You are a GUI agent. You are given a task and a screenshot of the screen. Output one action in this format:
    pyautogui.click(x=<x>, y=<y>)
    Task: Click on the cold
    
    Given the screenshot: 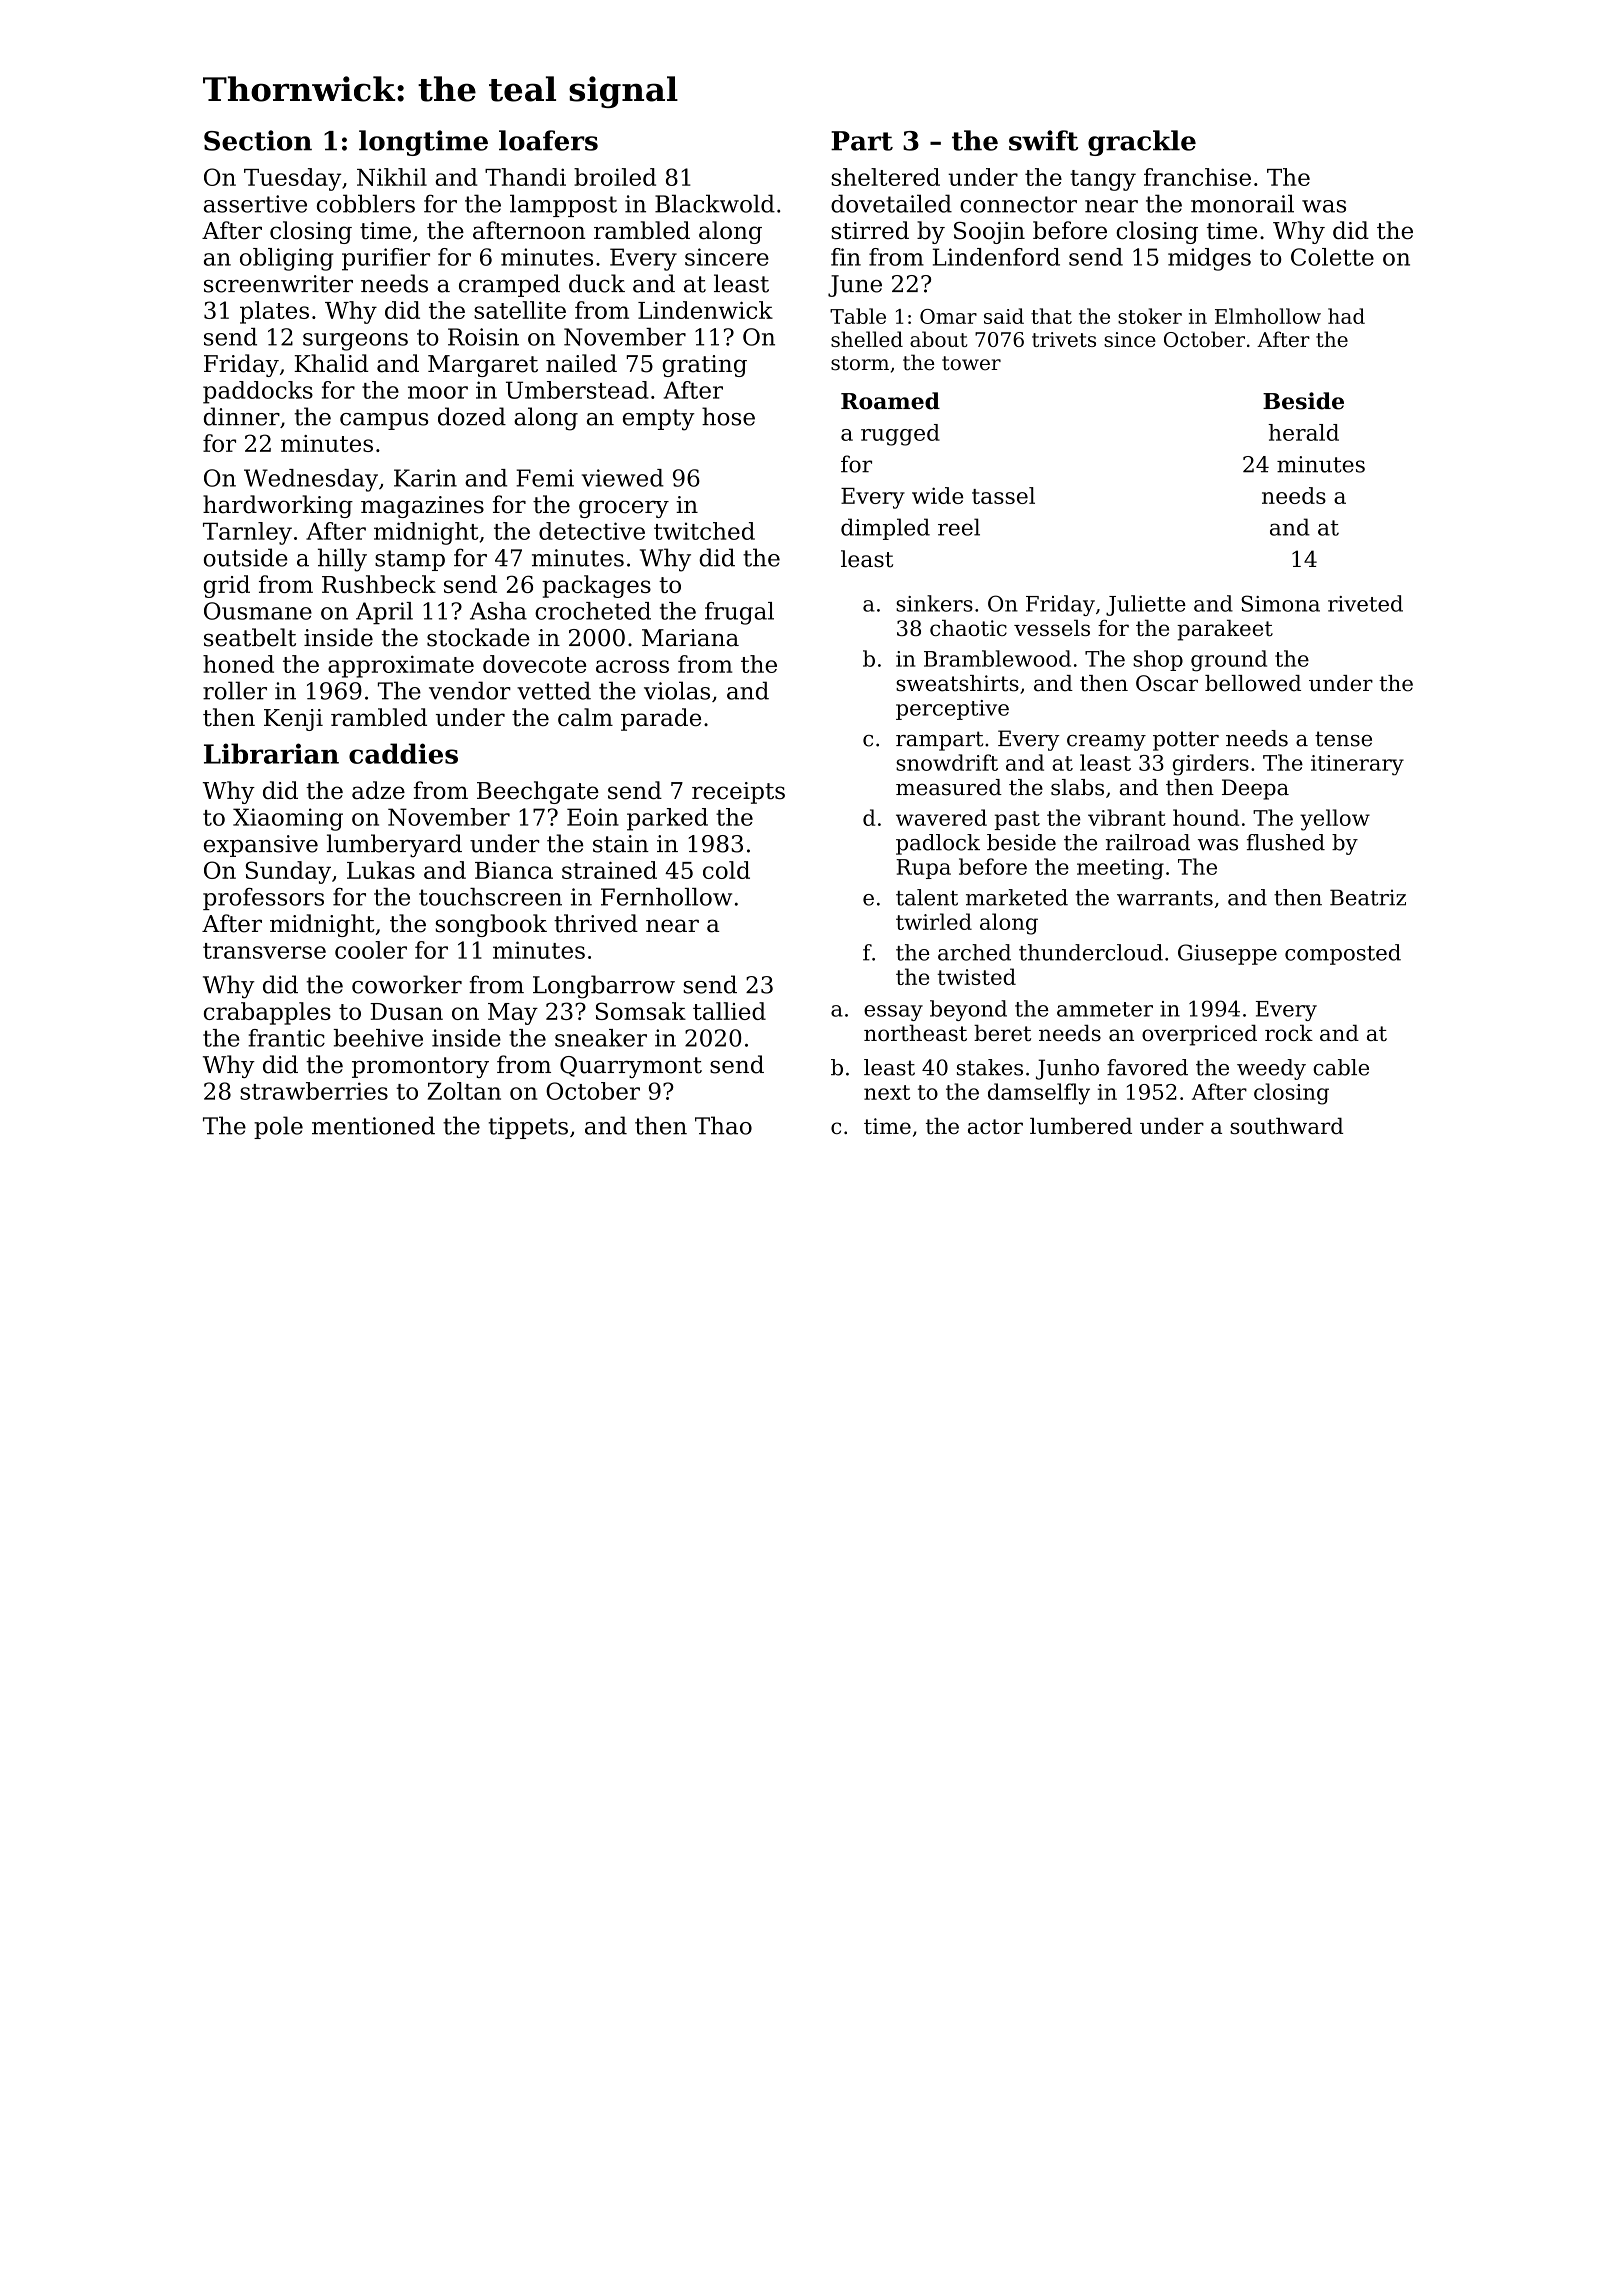 What is the action you would take?
    pyautogui.click(x=726, y=870)
